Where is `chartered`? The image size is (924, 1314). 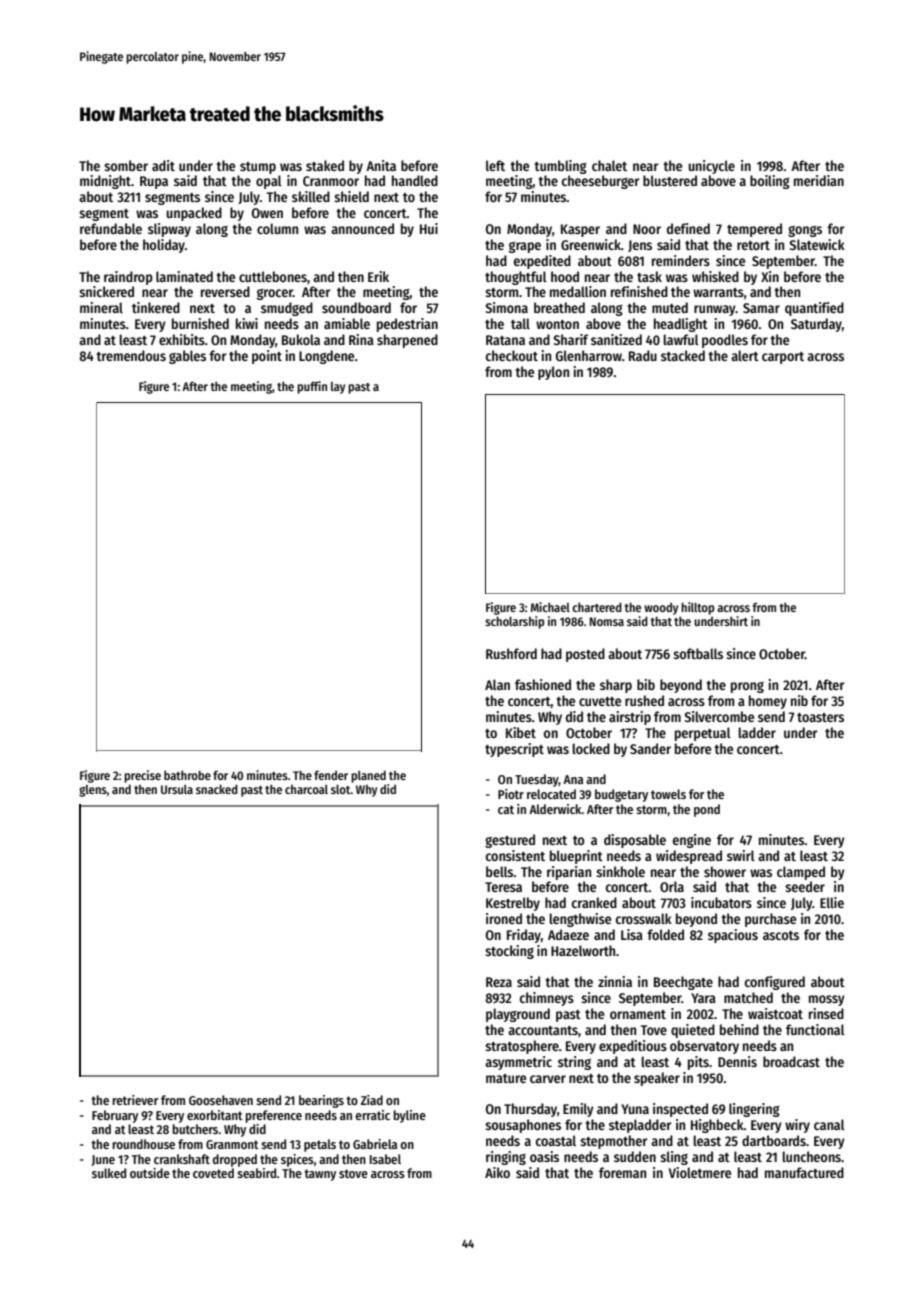
chartered is located at coordinates (597, 607).
